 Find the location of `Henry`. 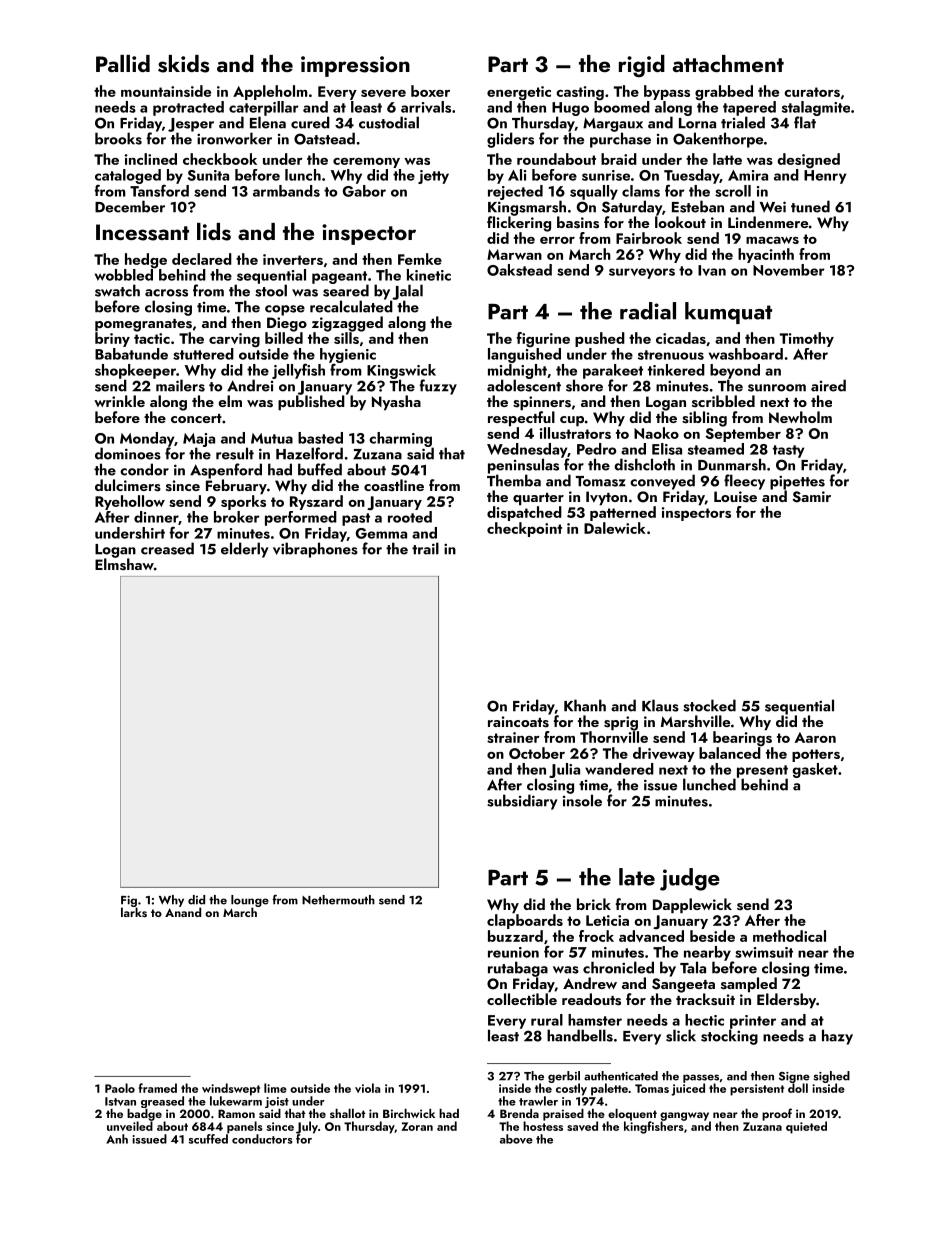

Henry is located at coordinates (825, 177).
